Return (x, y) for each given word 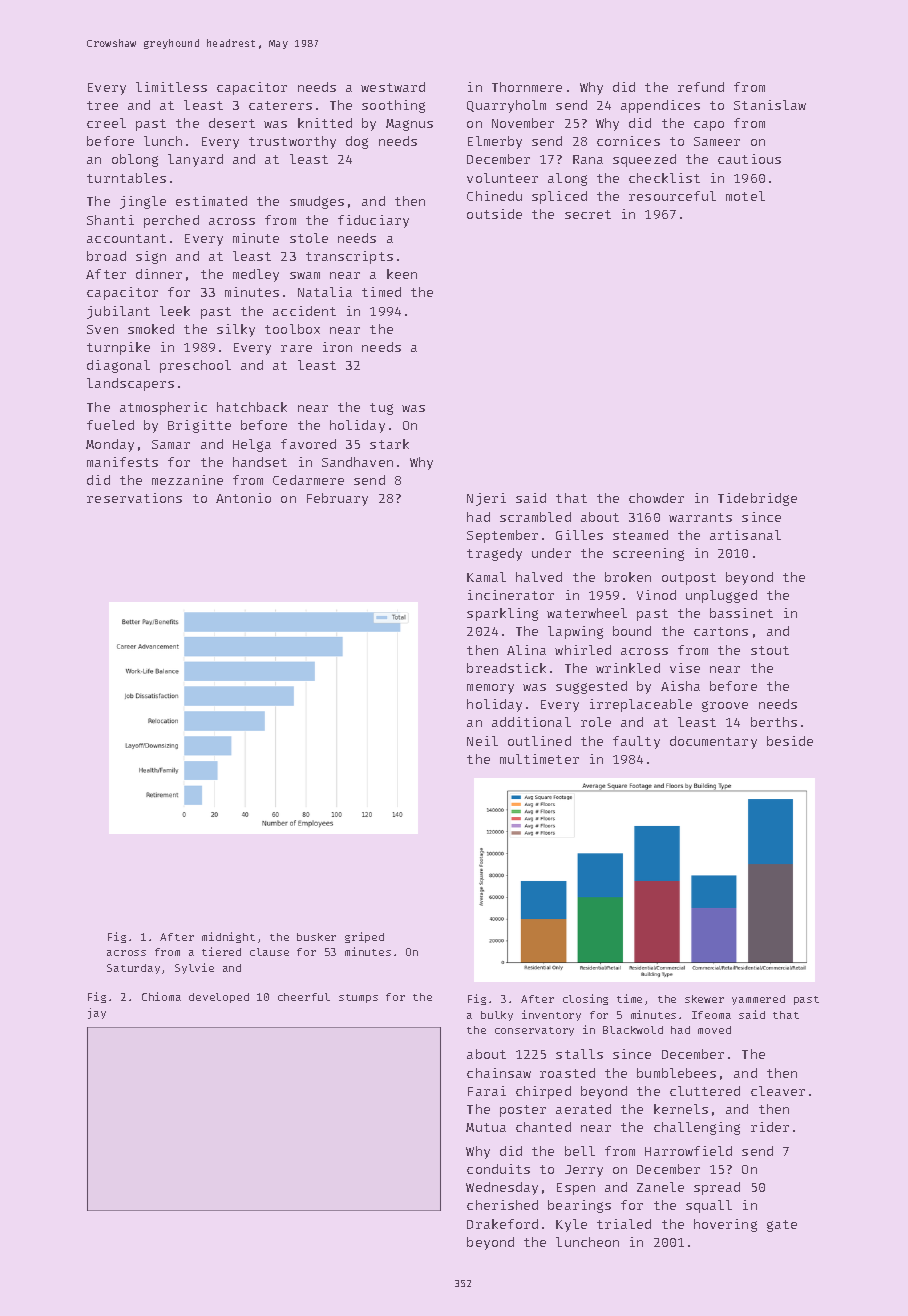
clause (269, 952)
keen (402, 274)
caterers (280, 105)
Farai (487, 1091)
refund (701, 87)
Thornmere (527, 87)
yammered (758, 1000)
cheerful (304, 997)
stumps (358, 998)
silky (236, 330)
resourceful (672, 196)
